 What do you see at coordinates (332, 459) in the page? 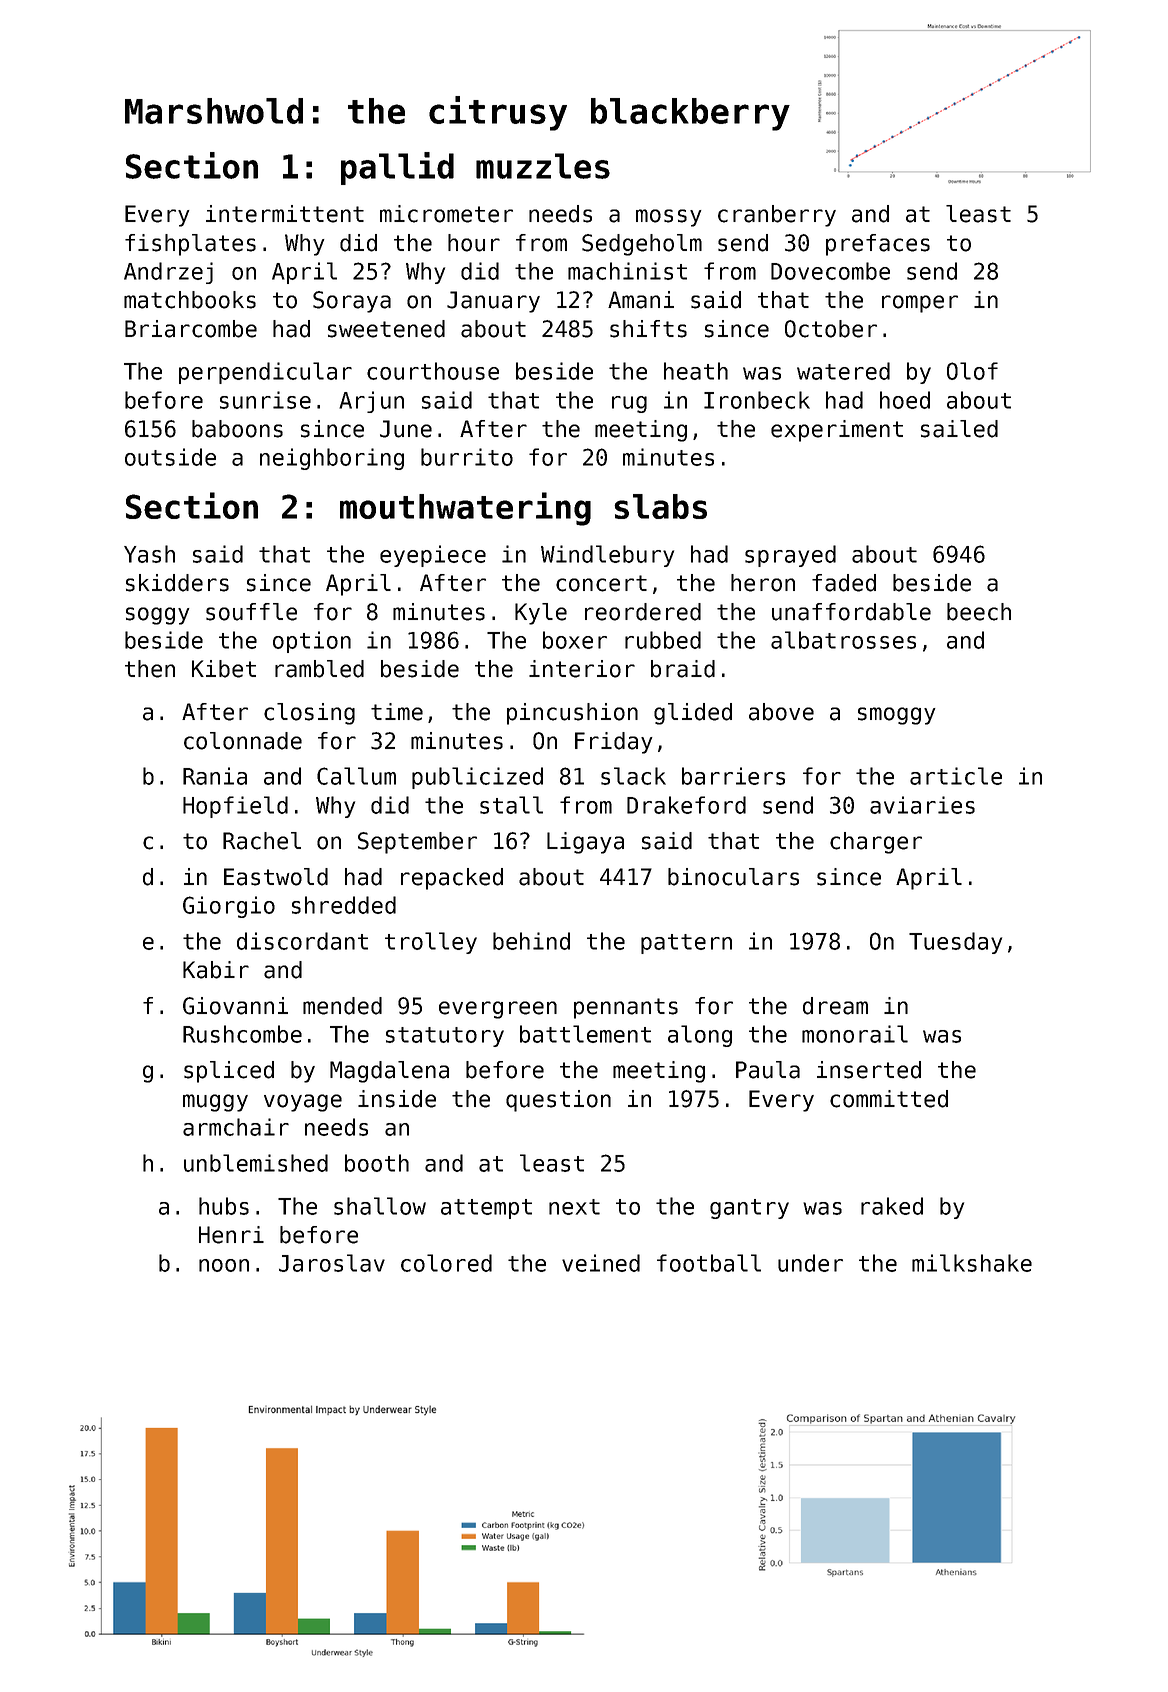
I see `neighboring` at bounding box center [332, 459].
